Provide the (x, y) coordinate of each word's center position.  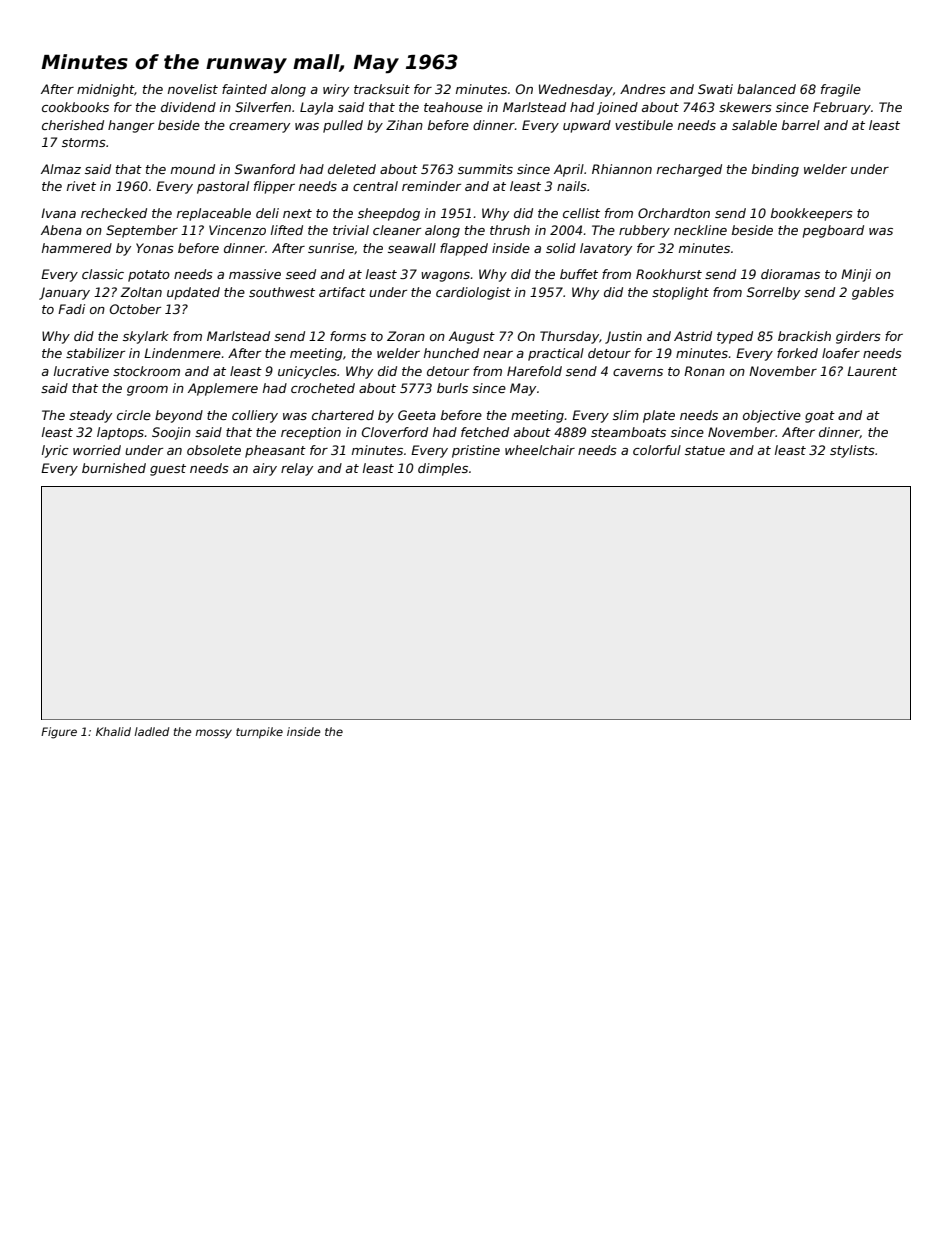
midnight (105, 90)
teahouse (453, 107)
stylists (852, 451)
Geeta (417, 415)
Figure (59, 733)
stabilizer (95, 353)
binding (775, 170)
